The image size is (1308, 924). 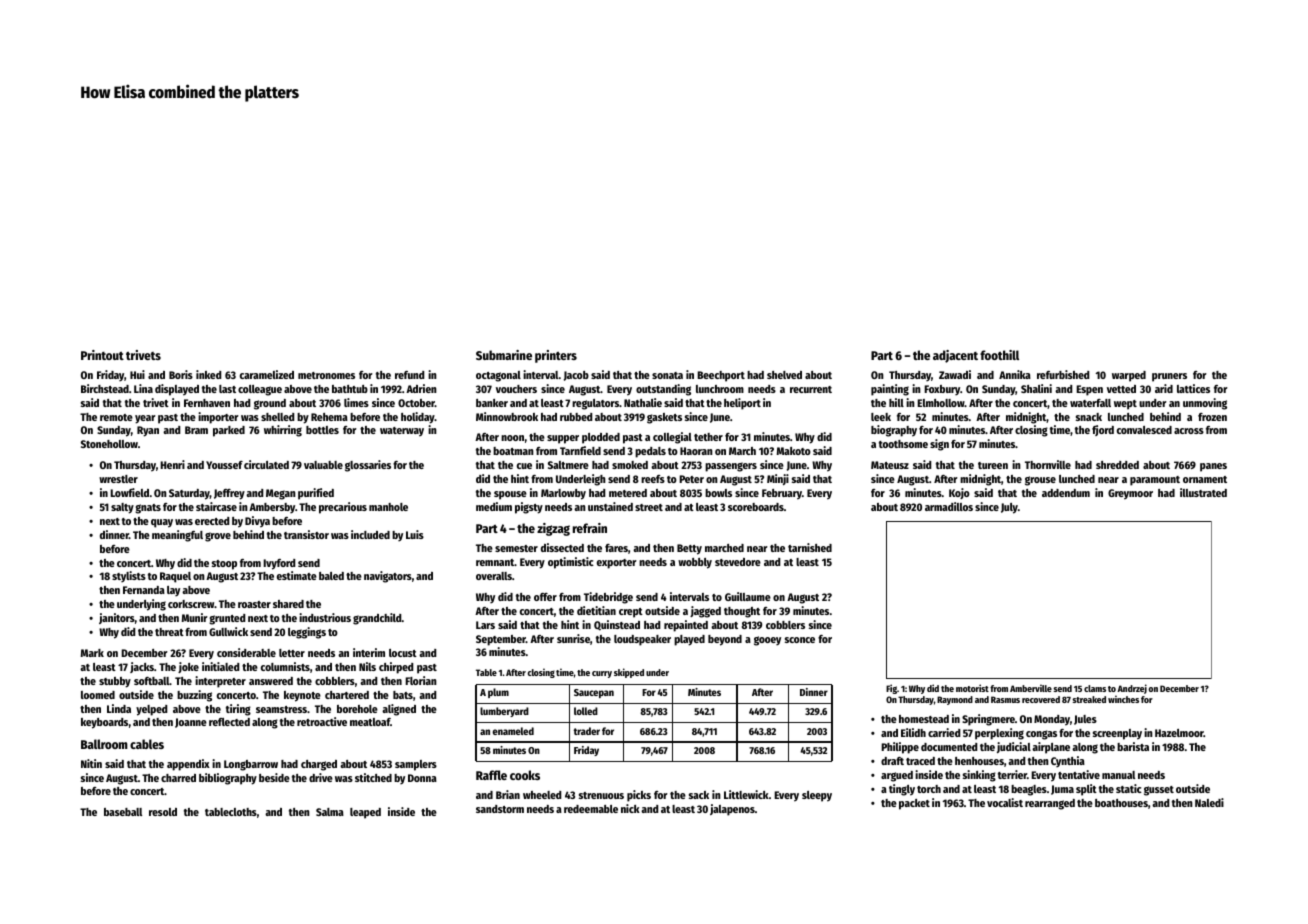 What do you see at coordinates (162, 523) in the page?
I see `quay` at bounding box center [162, 523].
